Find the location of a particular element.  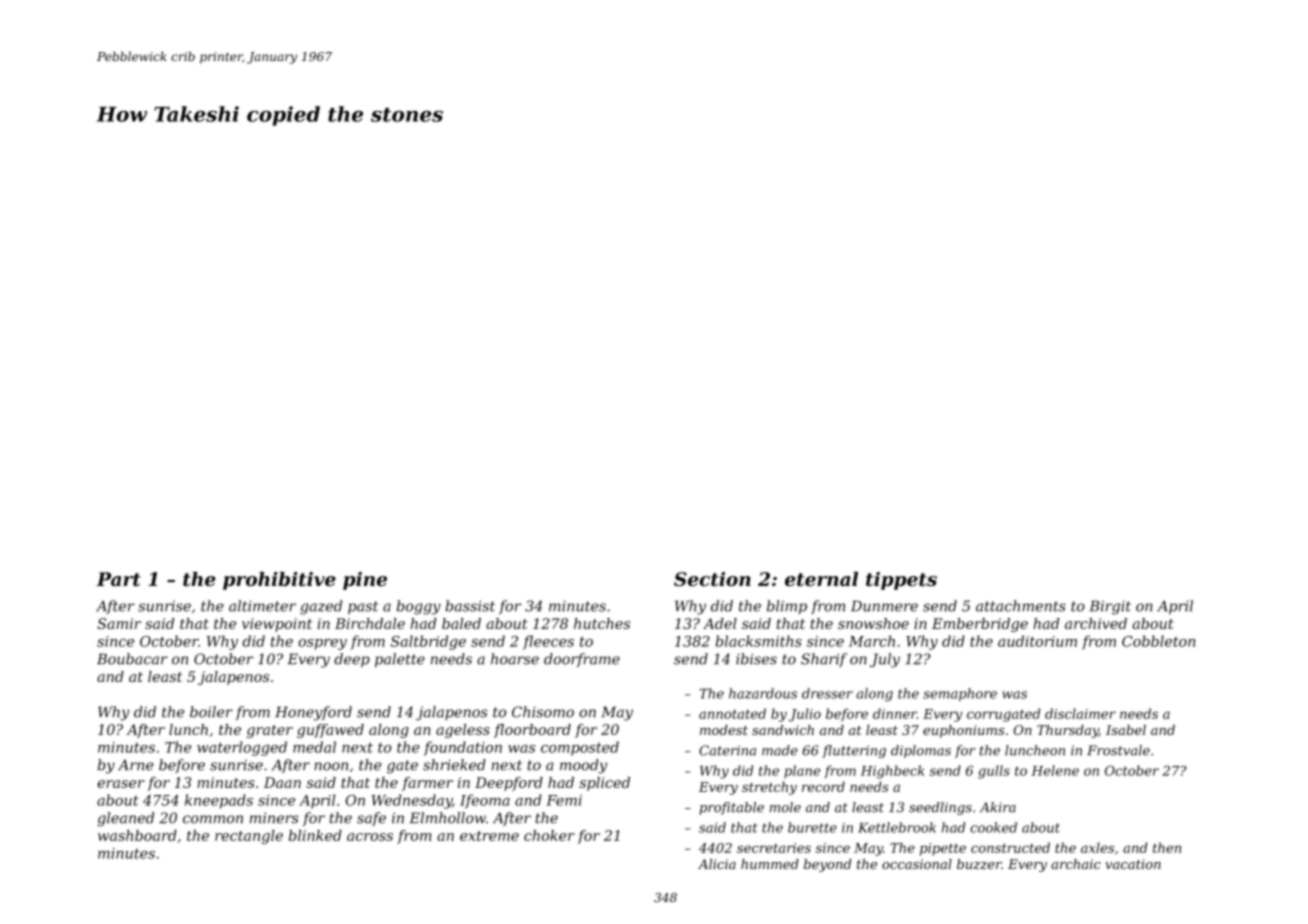

Alicia is located at coordinates (717, 864).
